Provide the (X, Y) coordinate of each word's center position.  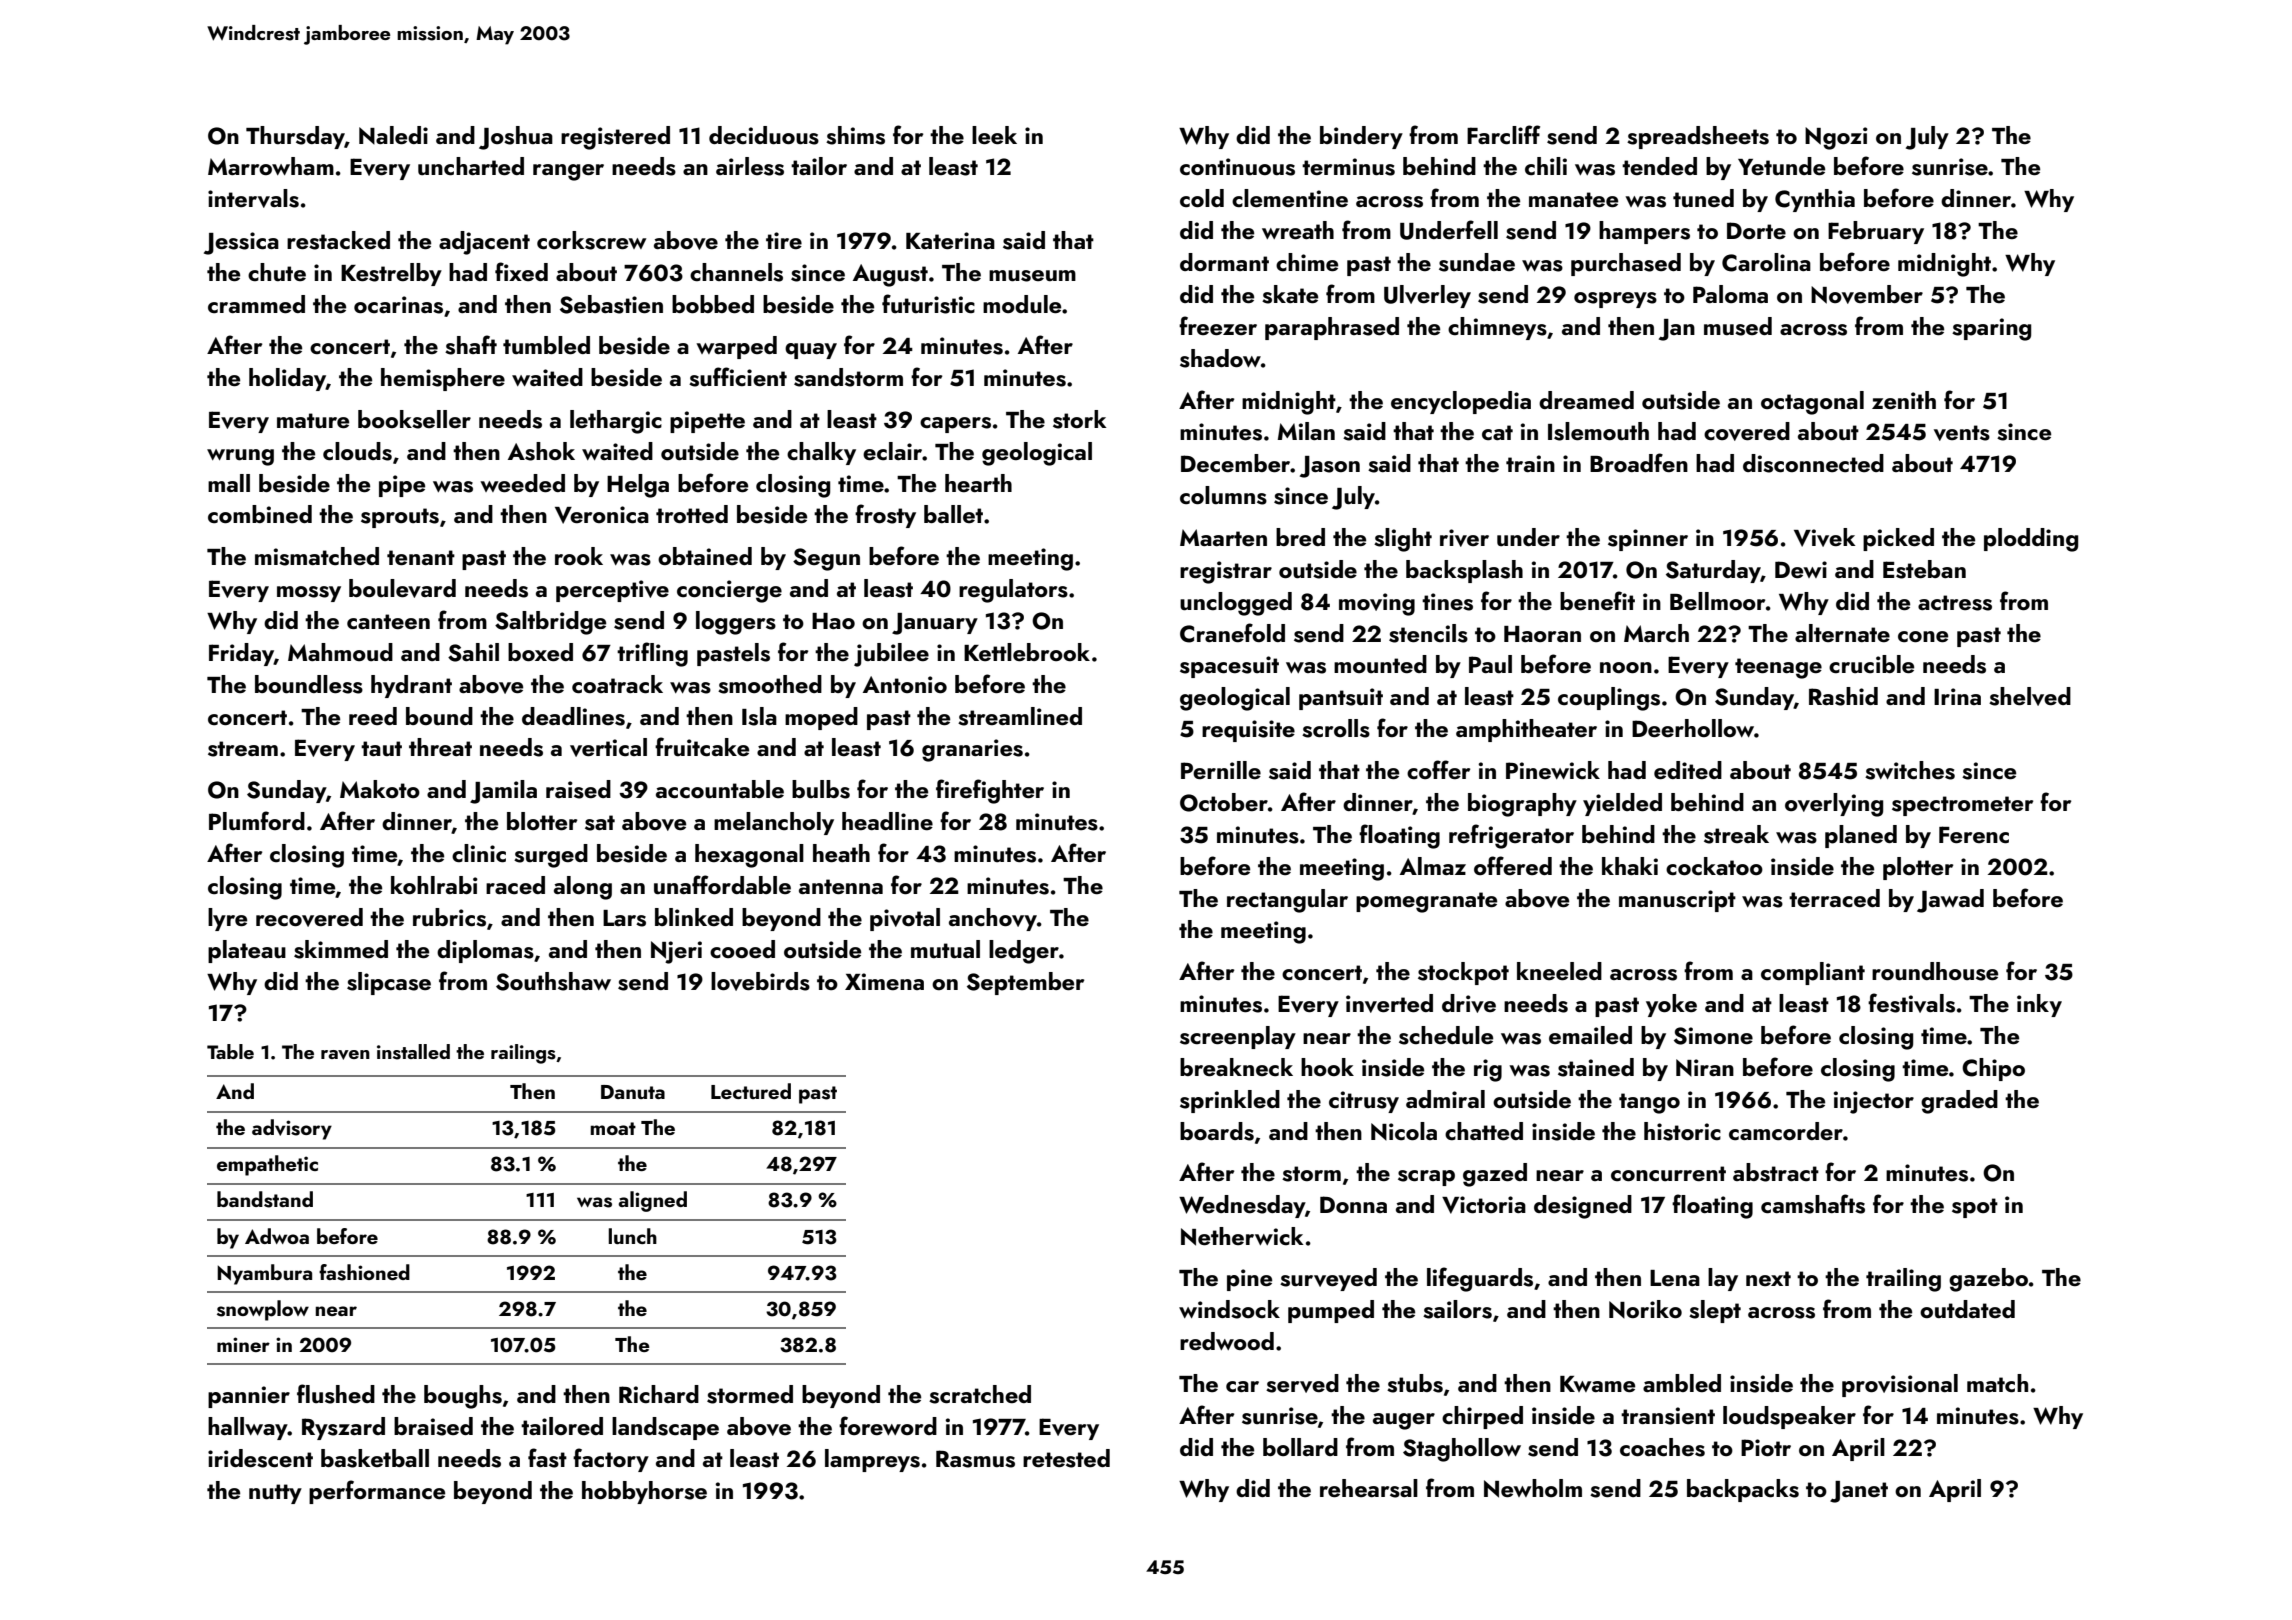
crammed (256, 304)
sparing (1991, 329)
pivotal (905, 919)
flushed (336, 1394)
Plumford (257, 820)
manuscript (1677, 901)
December (1235, 463)
